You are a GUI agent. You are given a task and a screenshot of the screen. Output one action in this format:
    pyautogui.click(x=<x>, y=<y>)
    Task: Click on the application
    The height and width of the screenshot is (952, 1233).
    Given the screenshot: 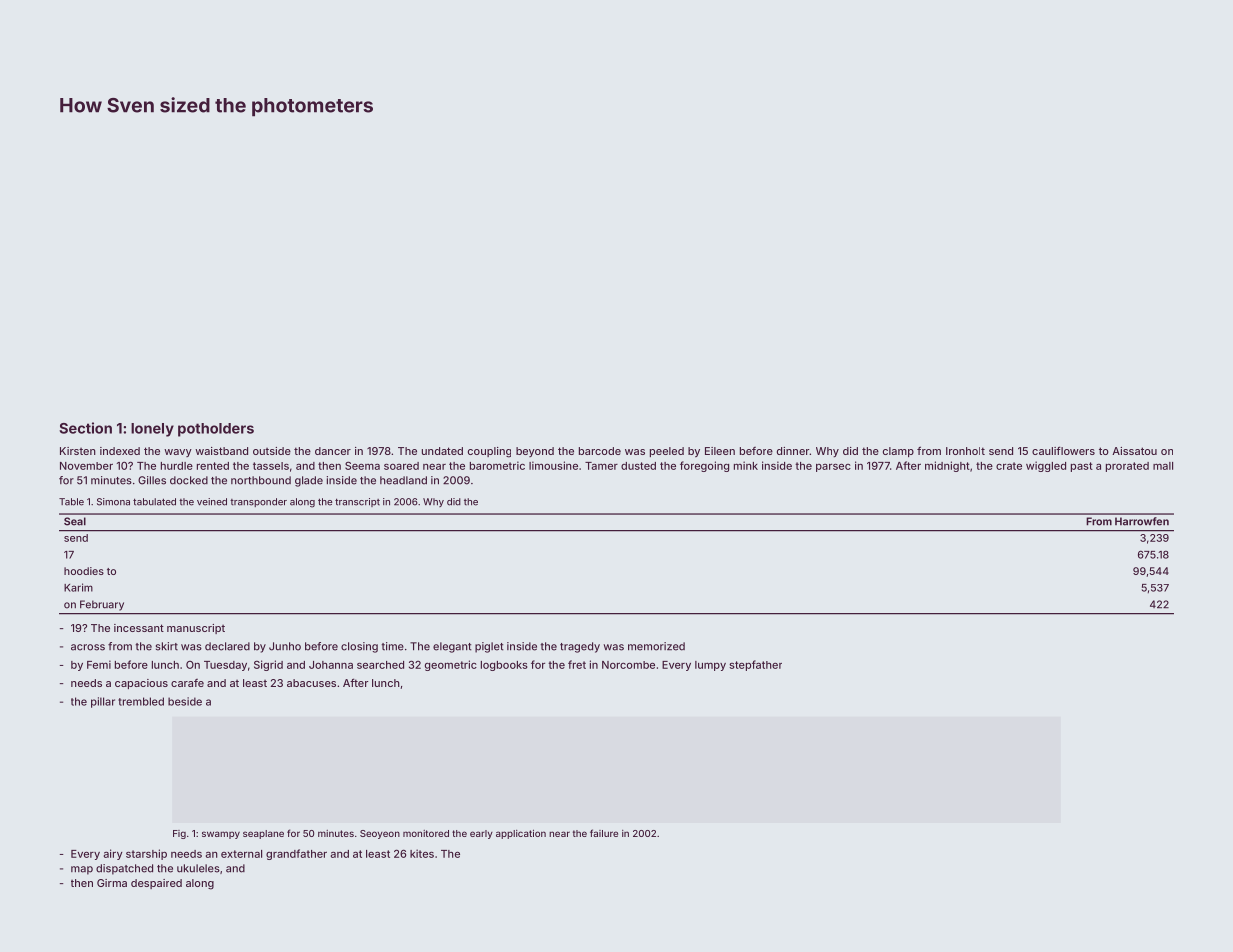 What is the action you would take?
    pyautogui.click(x=521, y=834)
